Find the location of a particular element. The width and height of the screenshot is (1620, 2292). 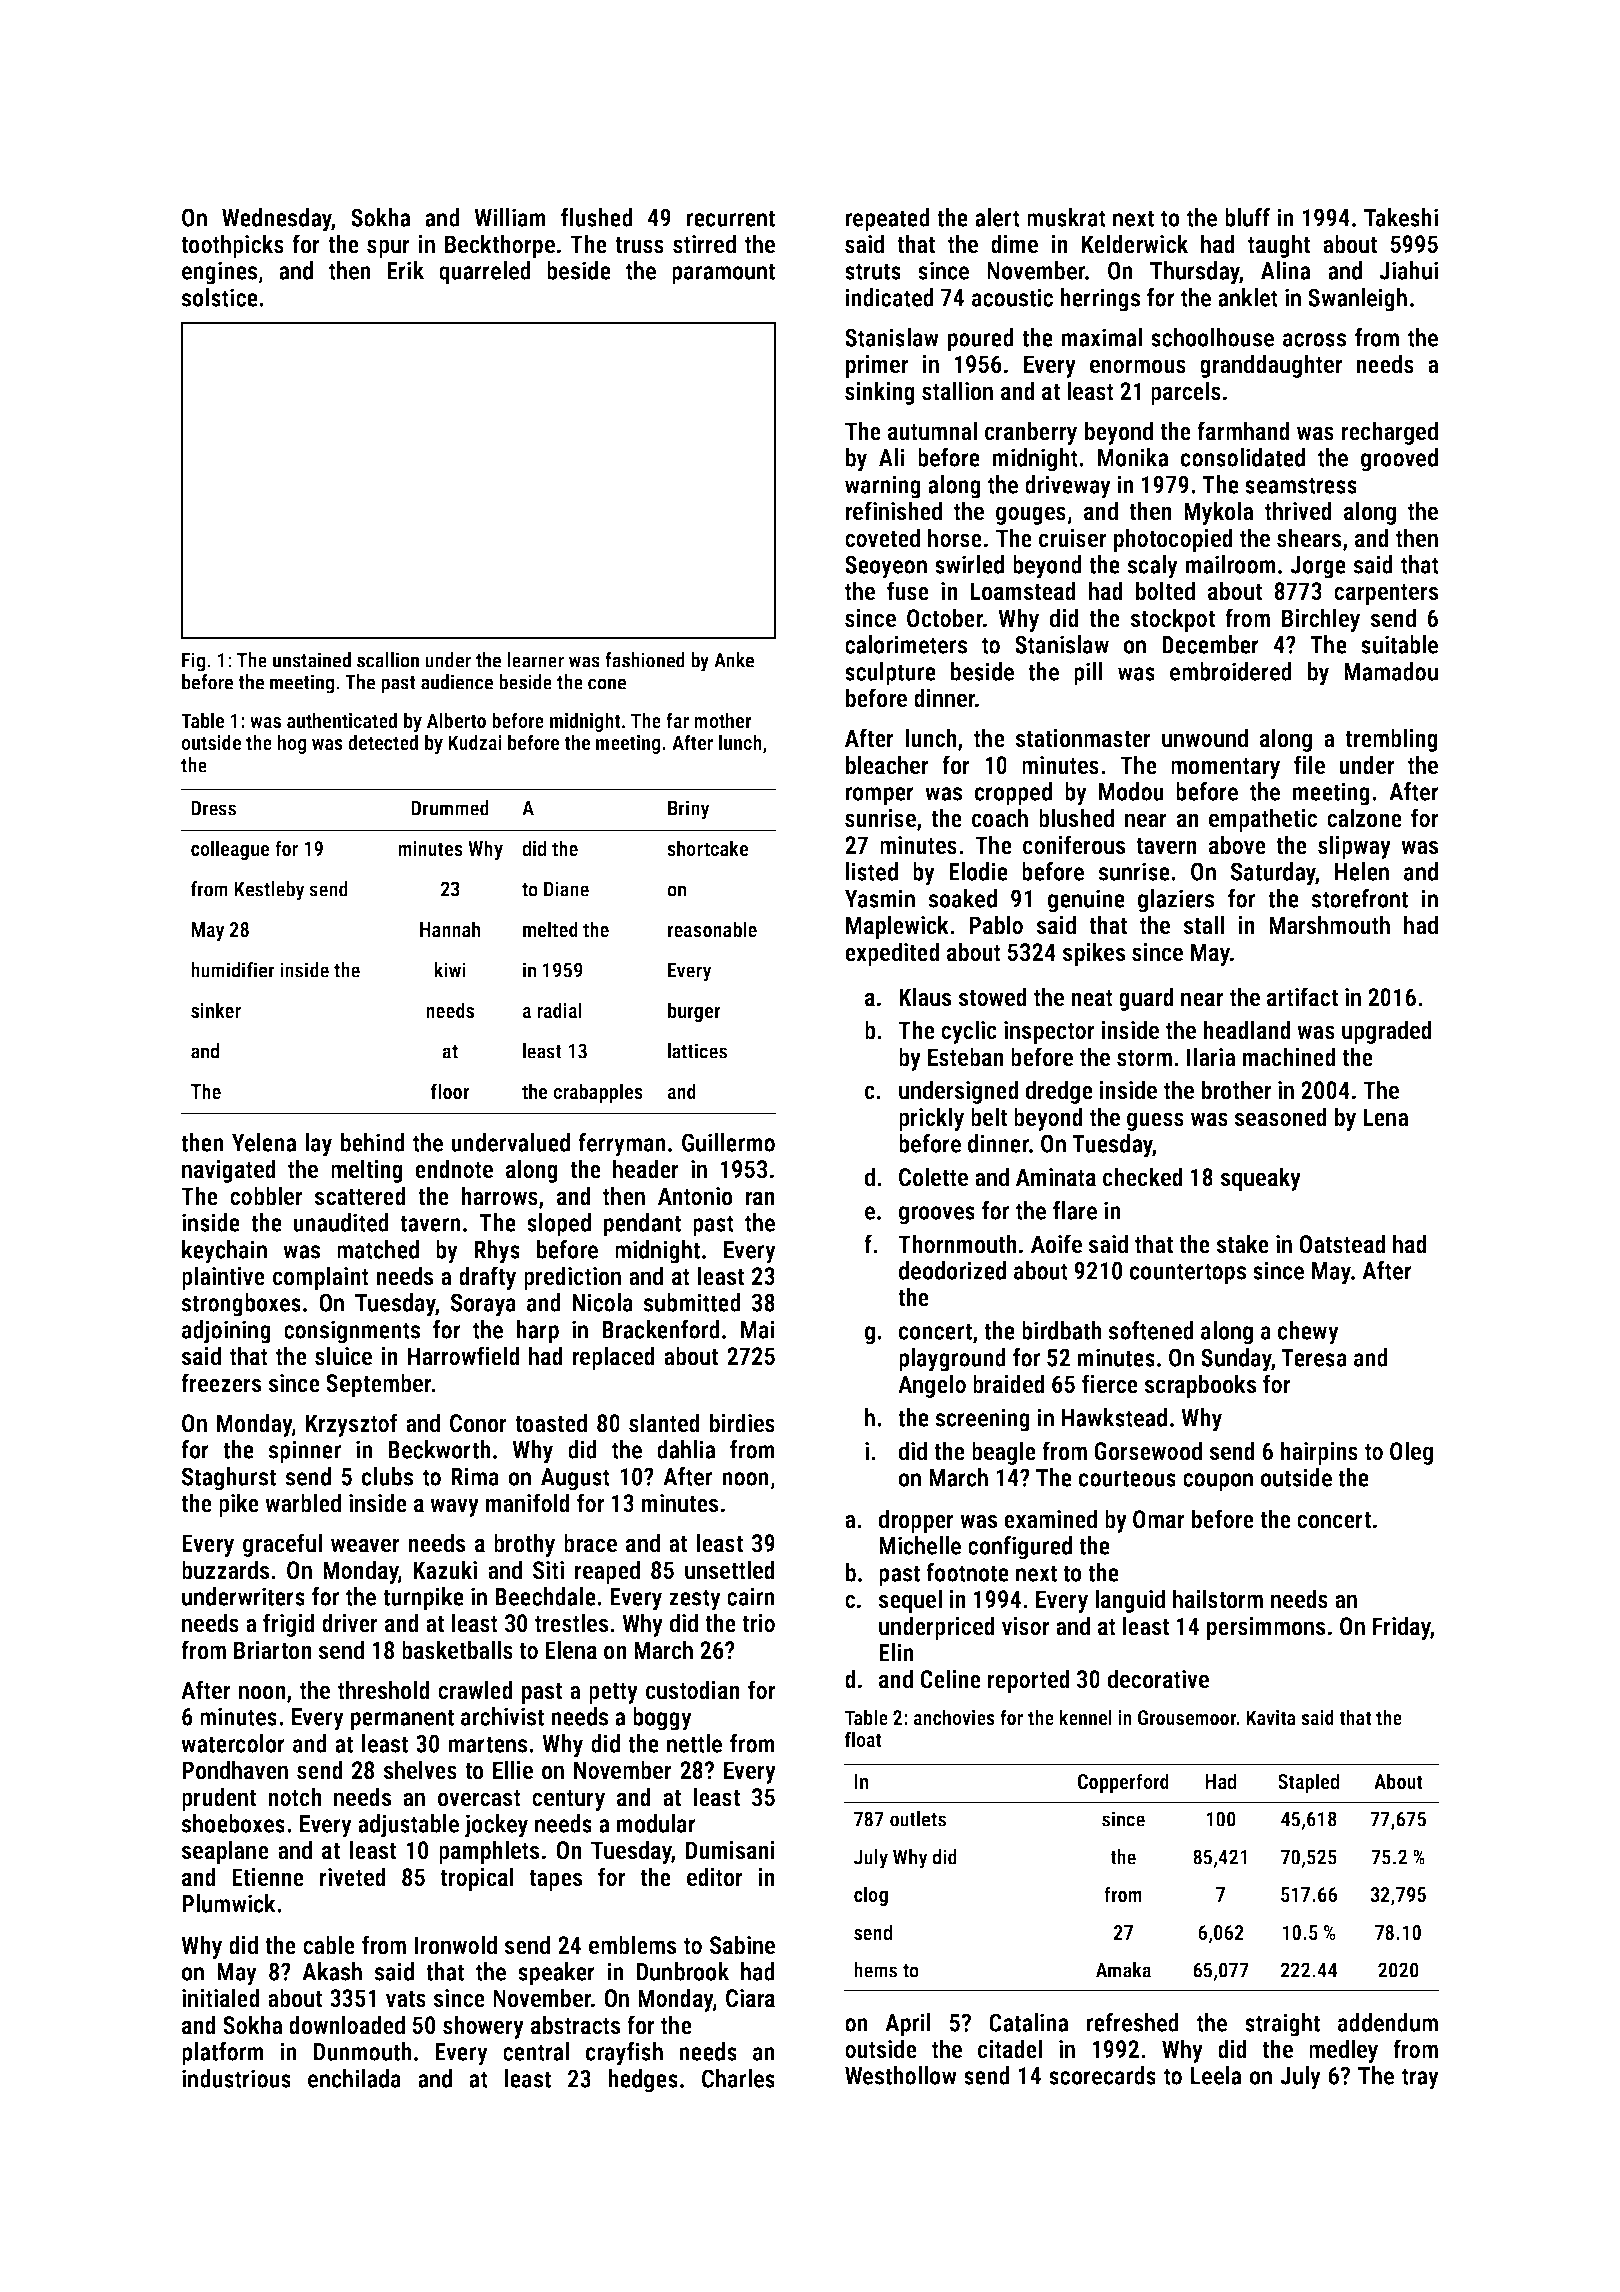

scallion is located at coordinates (388, 660).
